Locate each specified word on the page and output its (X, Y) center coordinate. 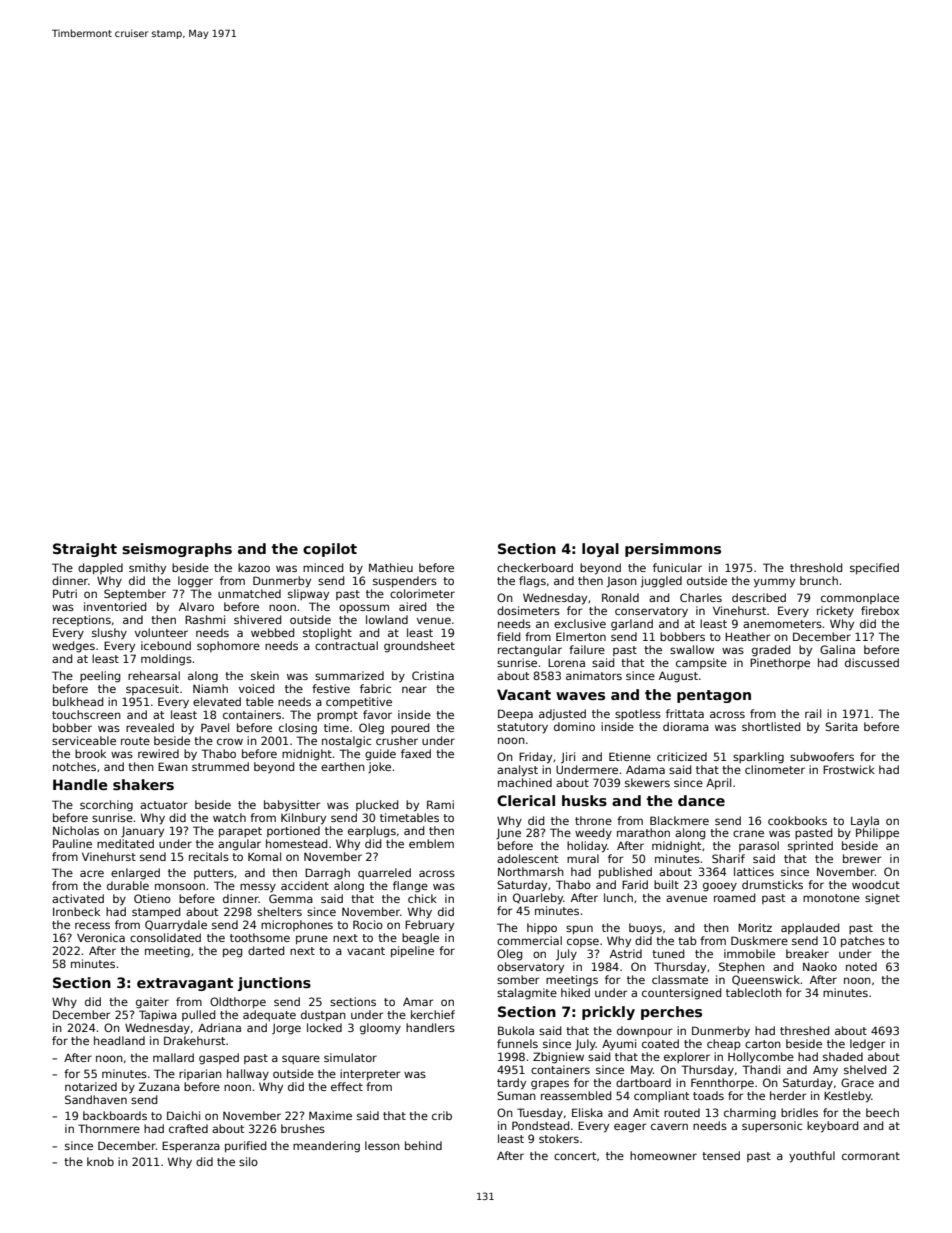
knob (100, 1161)
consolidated (165, 937)
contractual (346, 645)
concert (575, 1156)
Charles (701, 597)
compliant (661, 1096)
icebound (166, 645)
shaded (843, 1056)
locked (324, 1027)
